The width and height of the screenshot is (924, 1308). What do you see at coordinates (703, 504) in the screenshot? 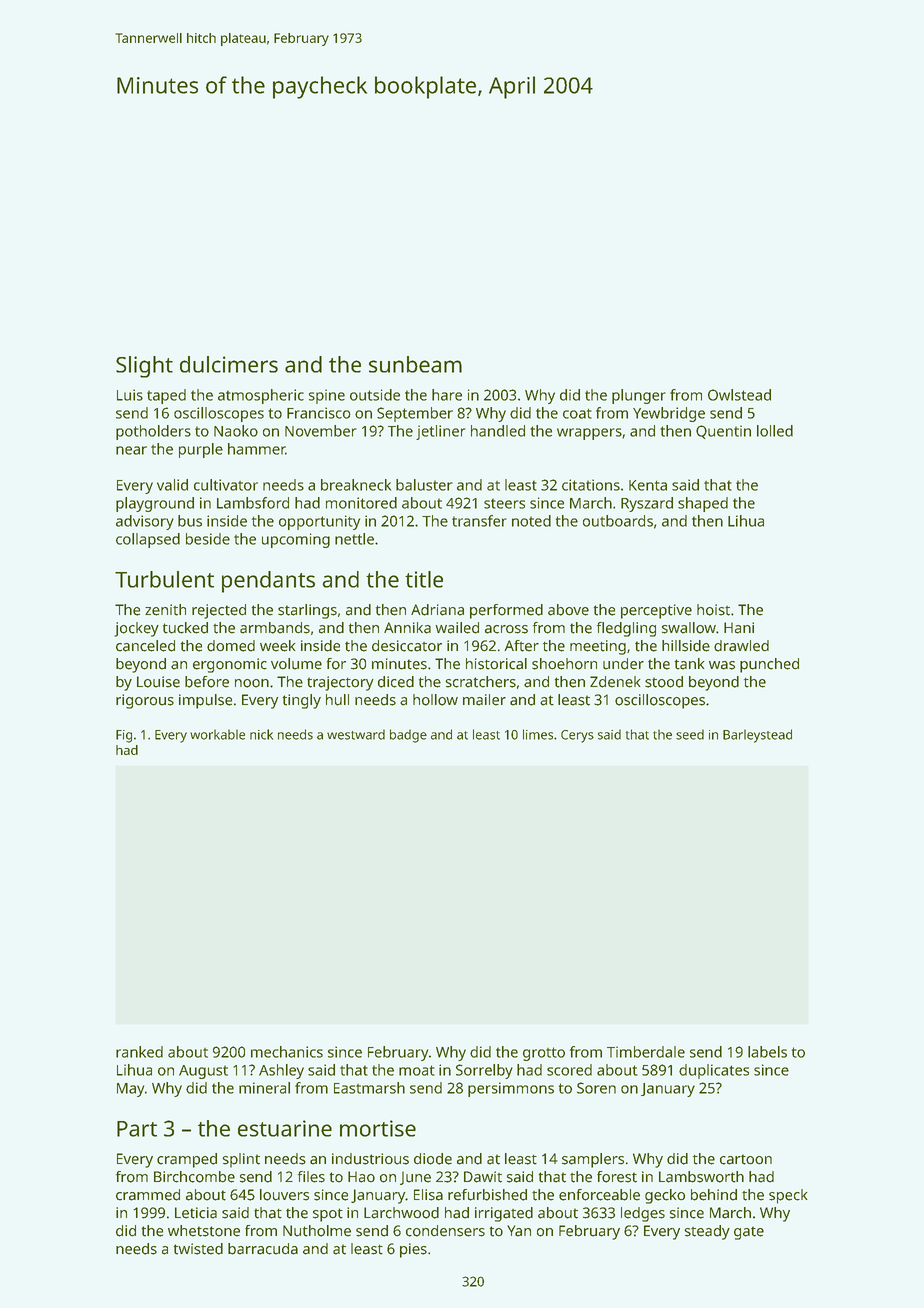
I see `shaped` at bounding box center [703, 504].
